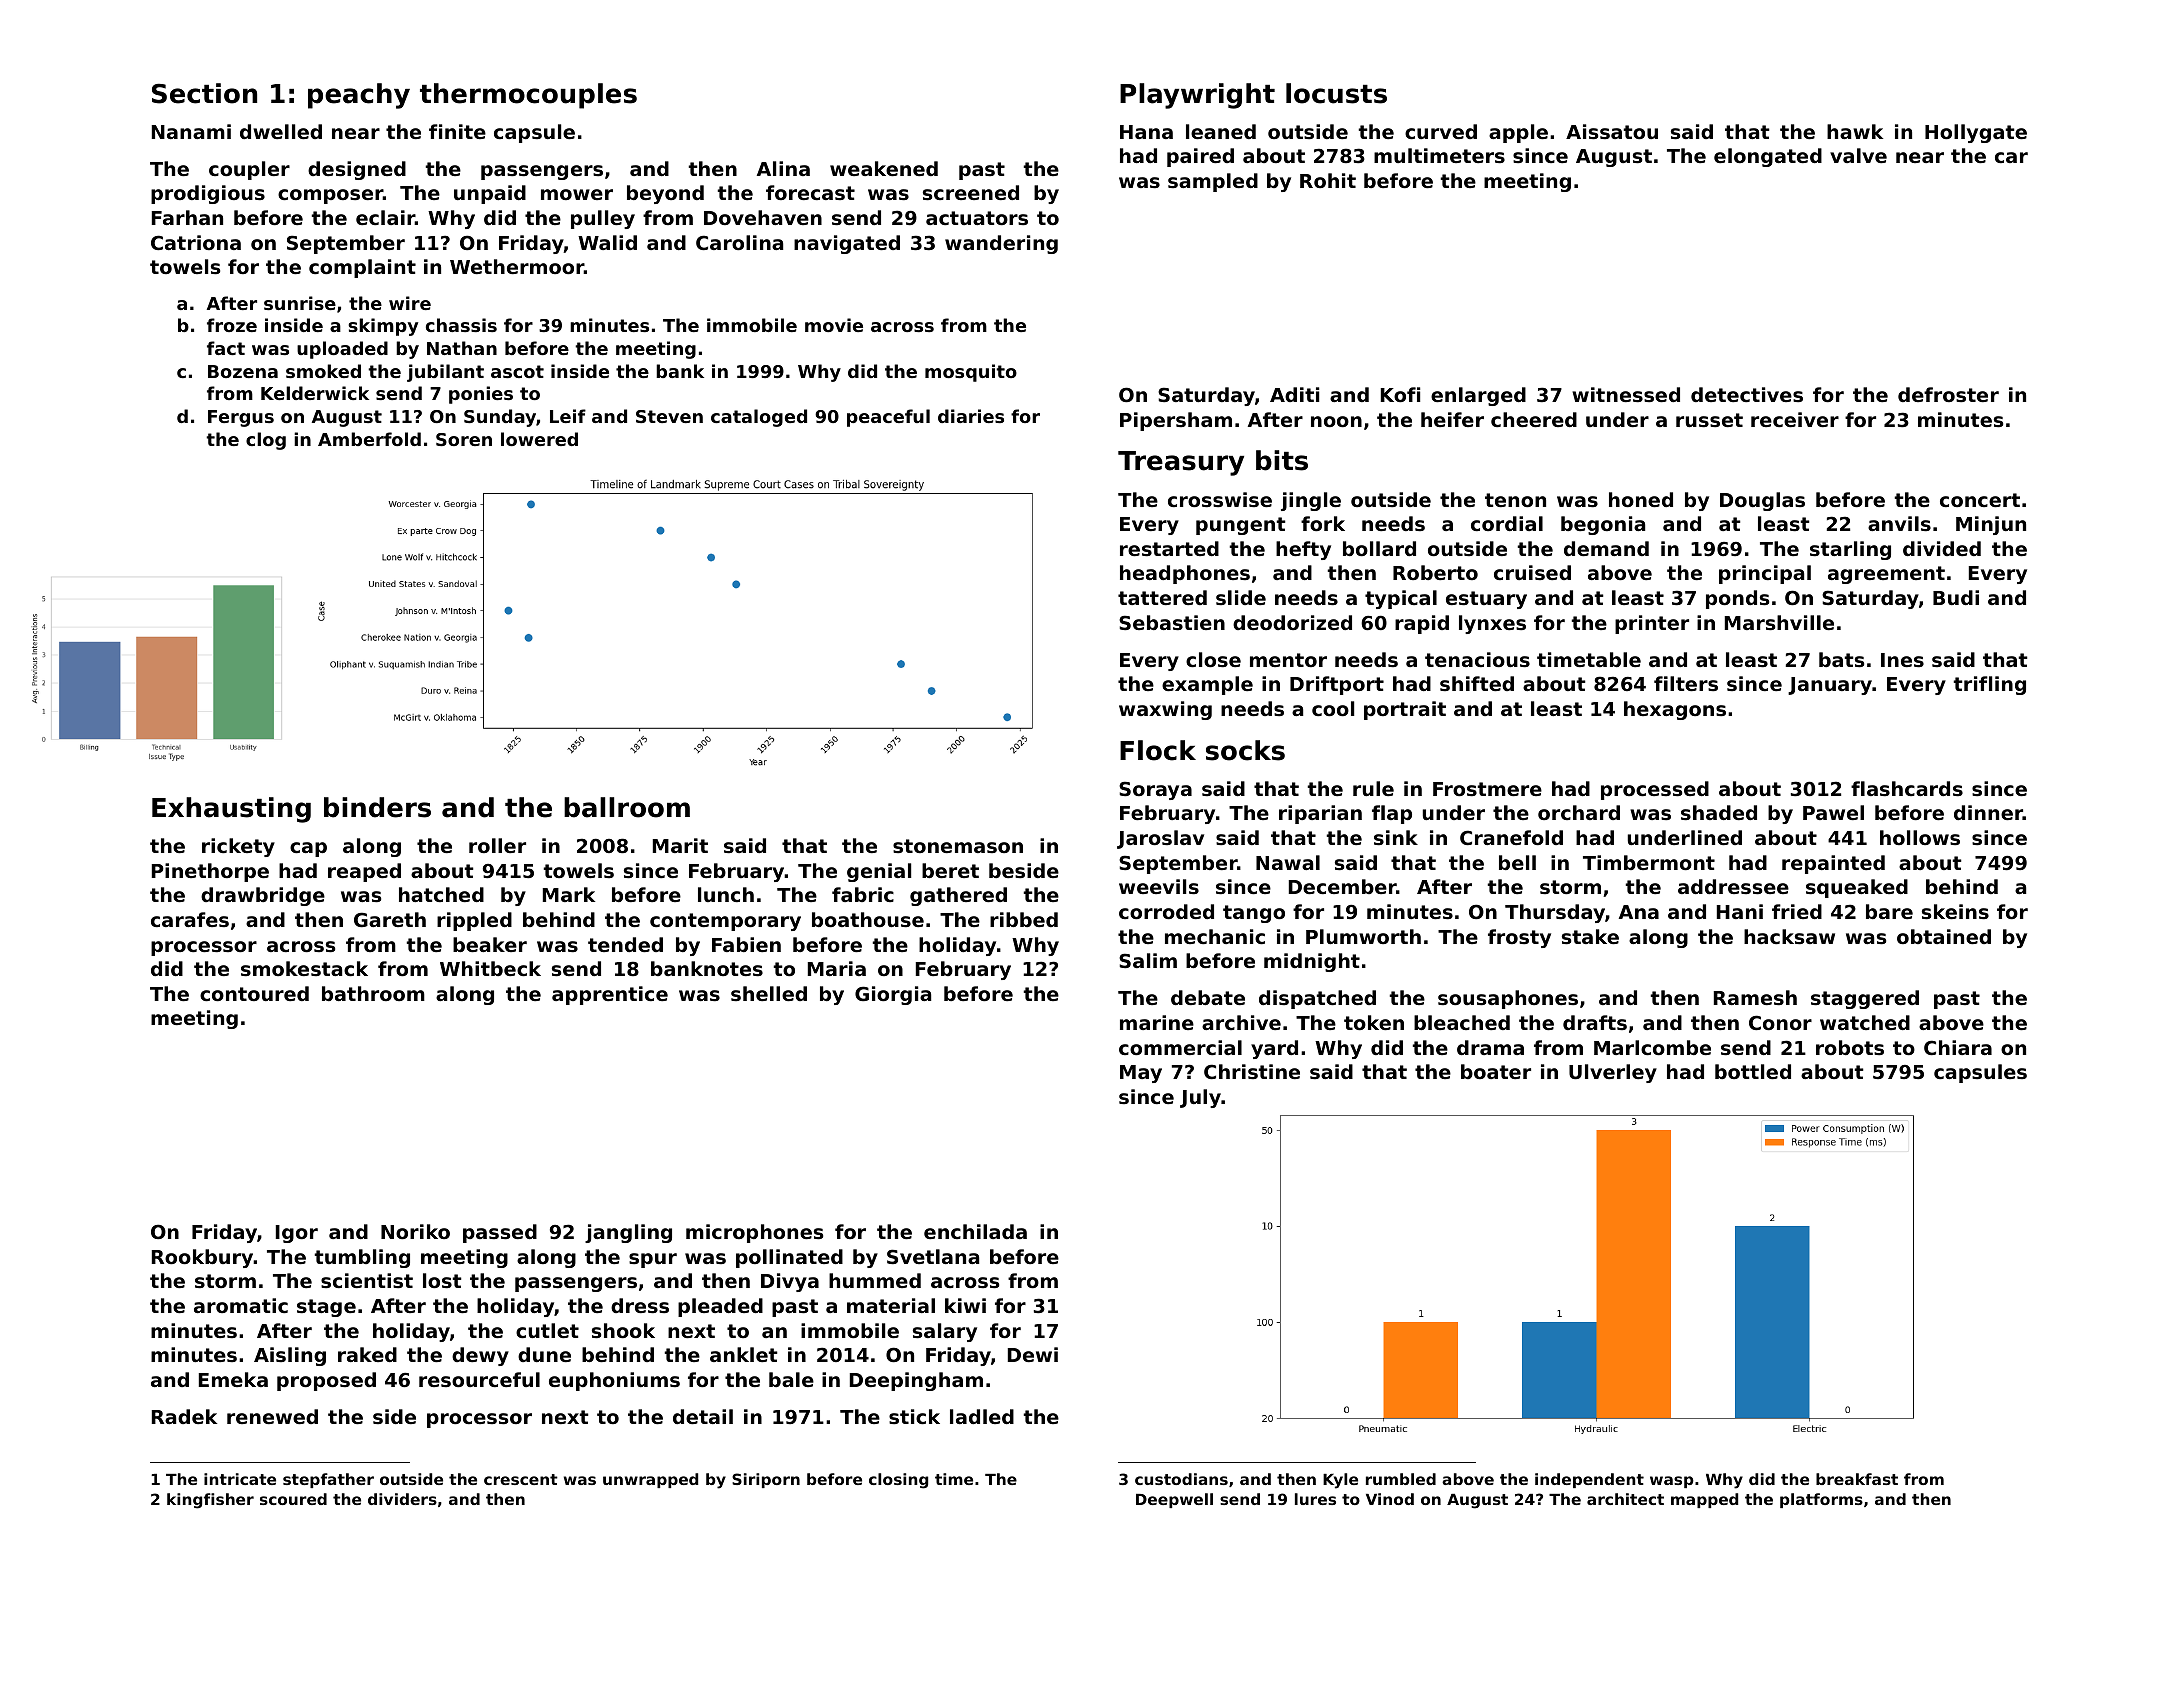  I want to click on enchilada, so click(975, 1231).
